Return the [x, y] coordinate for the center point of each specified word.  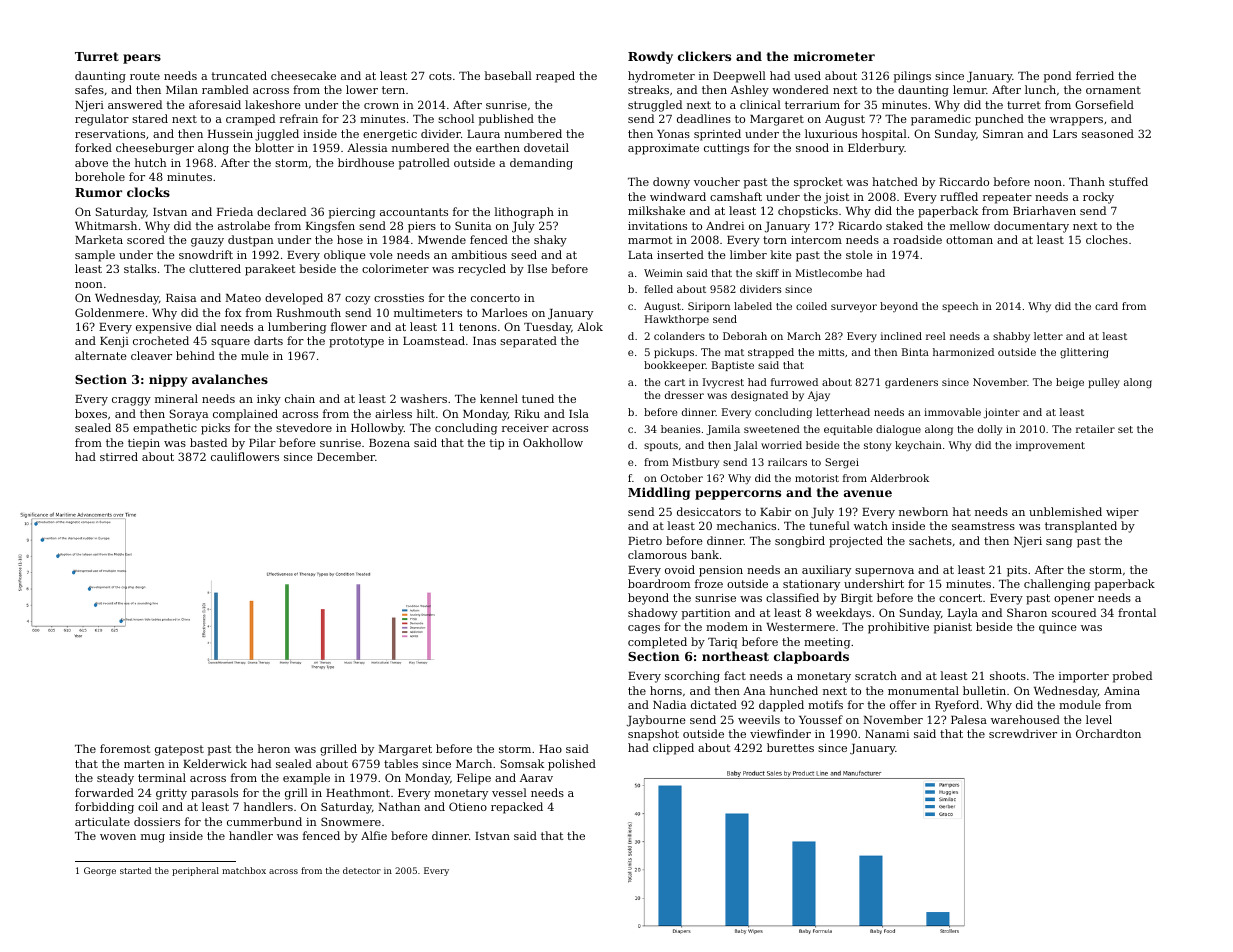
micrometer [834, 56]
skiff [767, 273]
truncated [239, 75]
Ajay [819, 396]
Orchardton [1108, 733]
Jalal [746, 446]
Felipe [474, 779]
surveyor [854, 308]
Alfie [374, 835]
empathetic [165, 429]
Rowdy [650, 57]
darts [268, 340]
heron [274, 748]
